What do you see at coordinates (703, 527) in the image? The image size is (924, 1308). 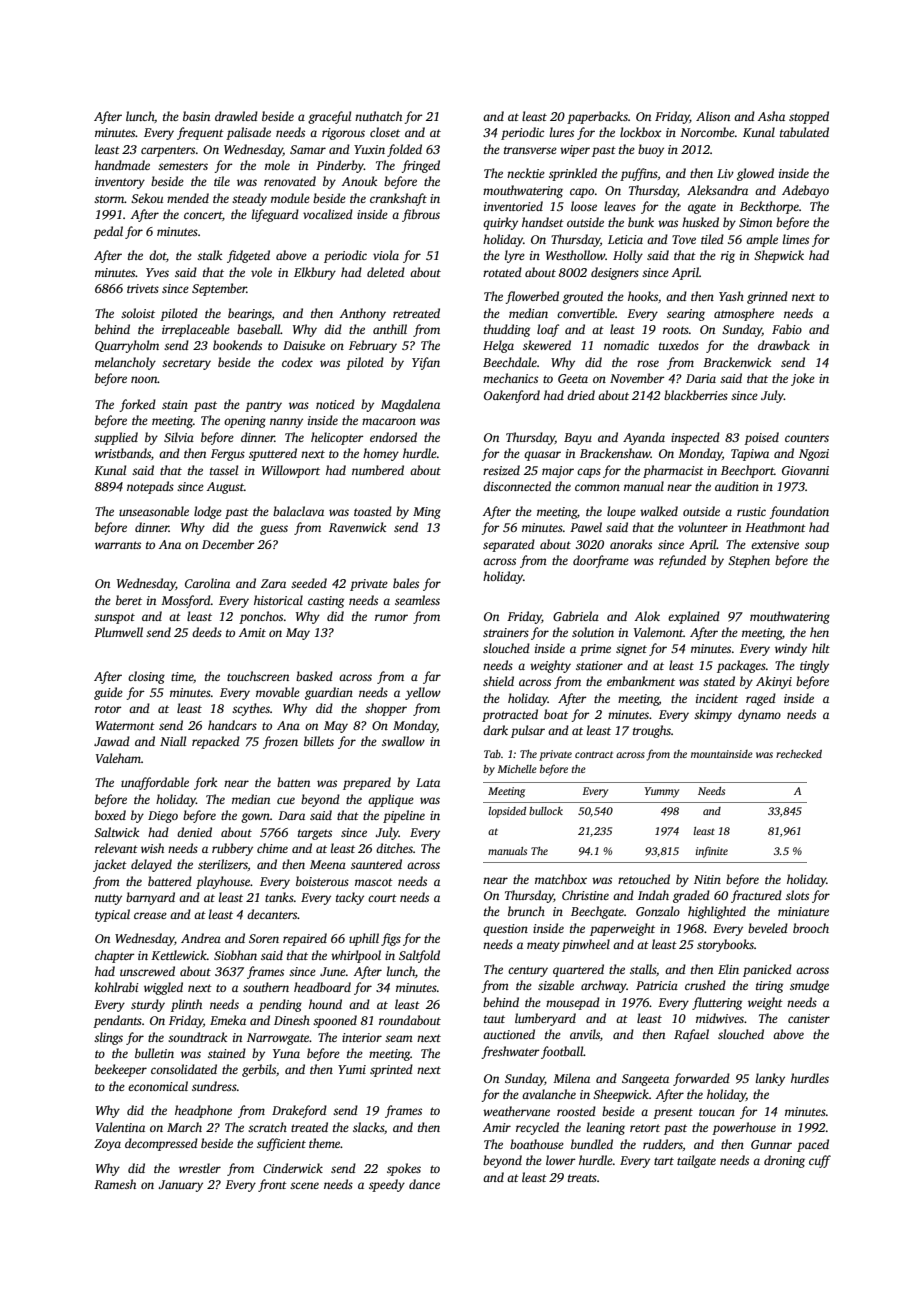 I see `volunteer` at bounding box center [703, 527].
